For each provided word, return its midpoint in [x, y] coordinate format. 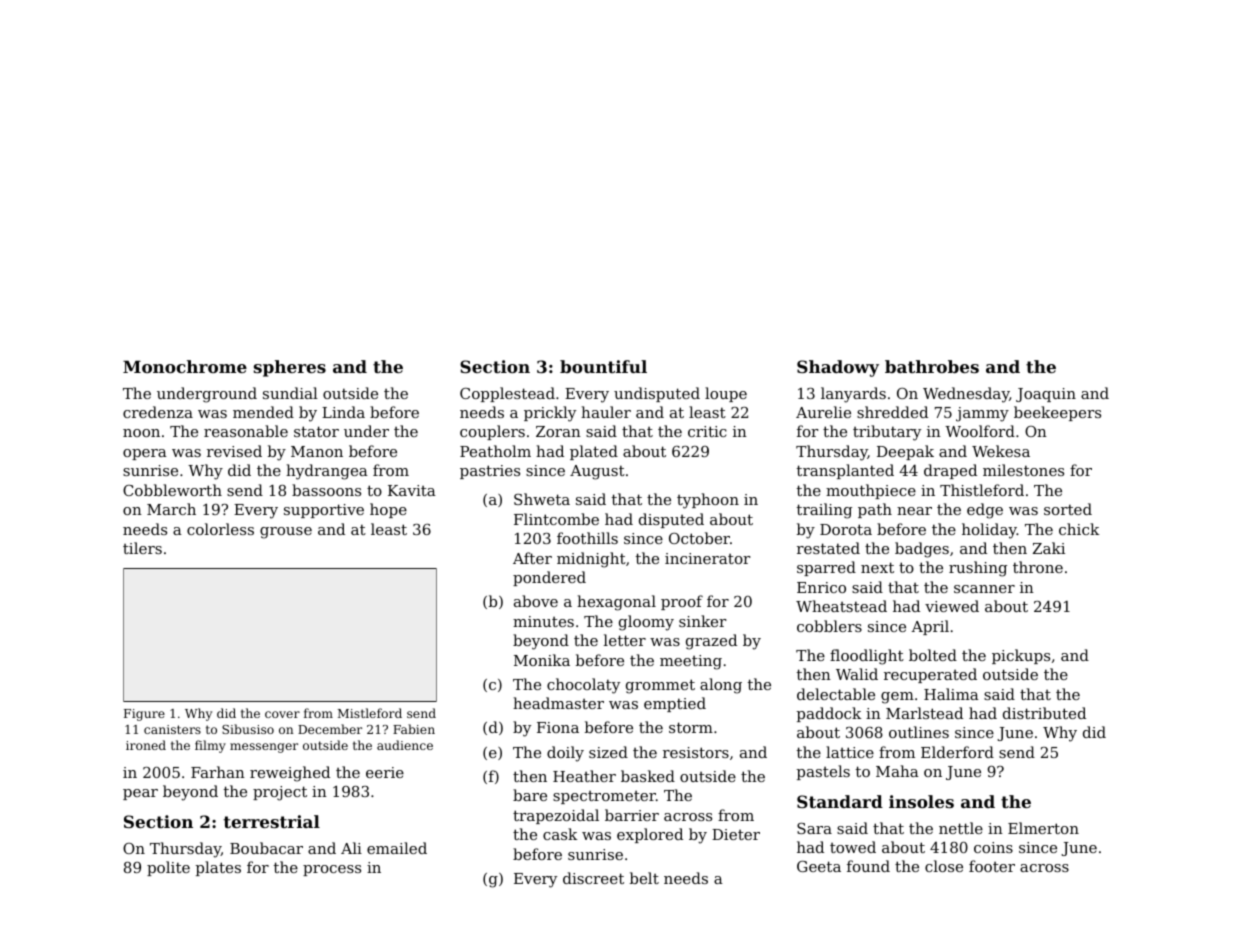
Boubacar [266, 848]
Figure [144, 715]
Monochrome [185, 366]
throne [1038, 567]
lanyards [853, 395]
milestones [1023, 470]
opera [145, 454]
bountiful [603, 366]
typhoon [708, 501]
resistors [696, 752]
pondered [549, 578]
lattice [850, 752]
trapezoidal [556, 816]
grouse [286, 533]
